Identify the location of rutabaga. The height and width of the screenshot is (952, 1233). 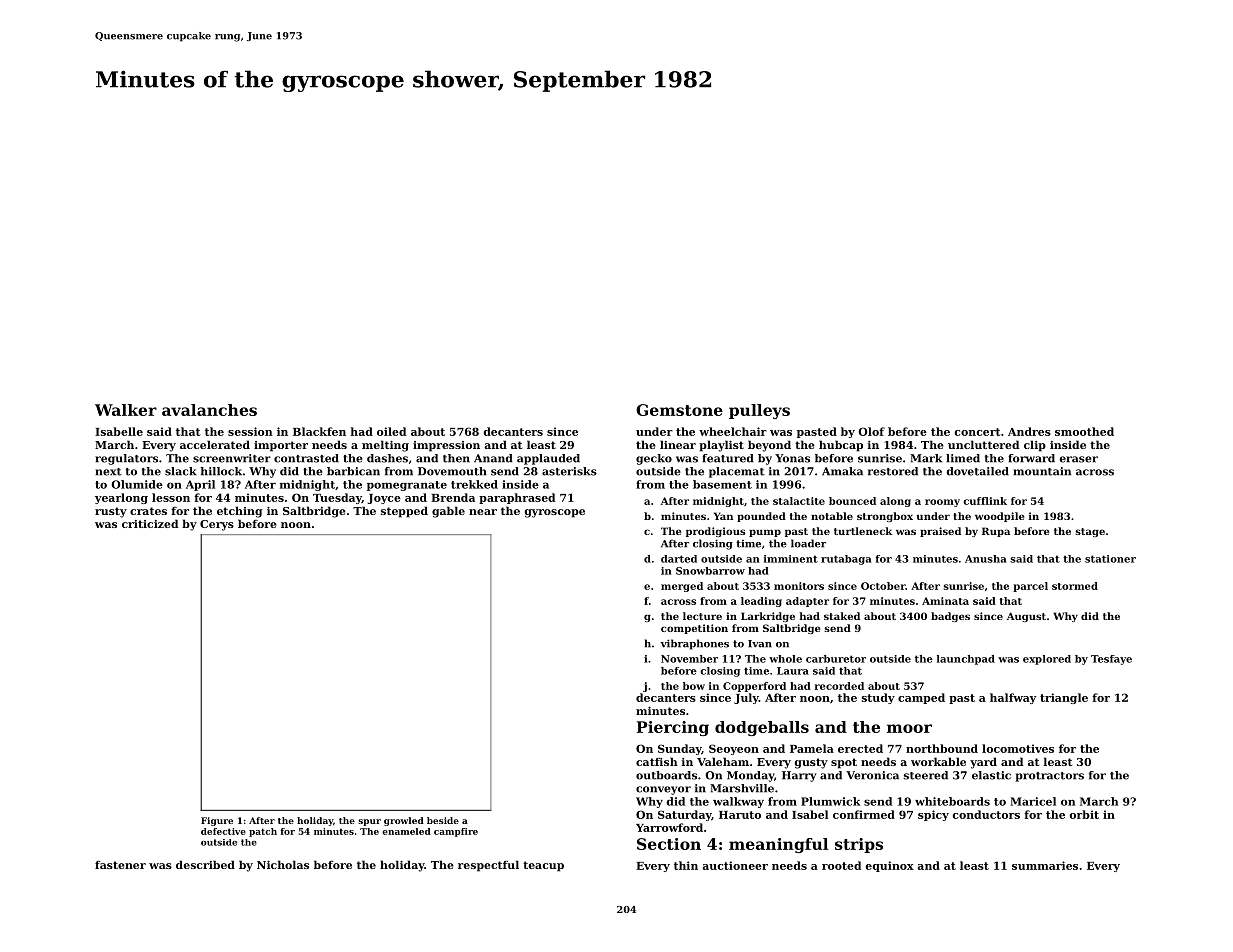
(846, 560).
